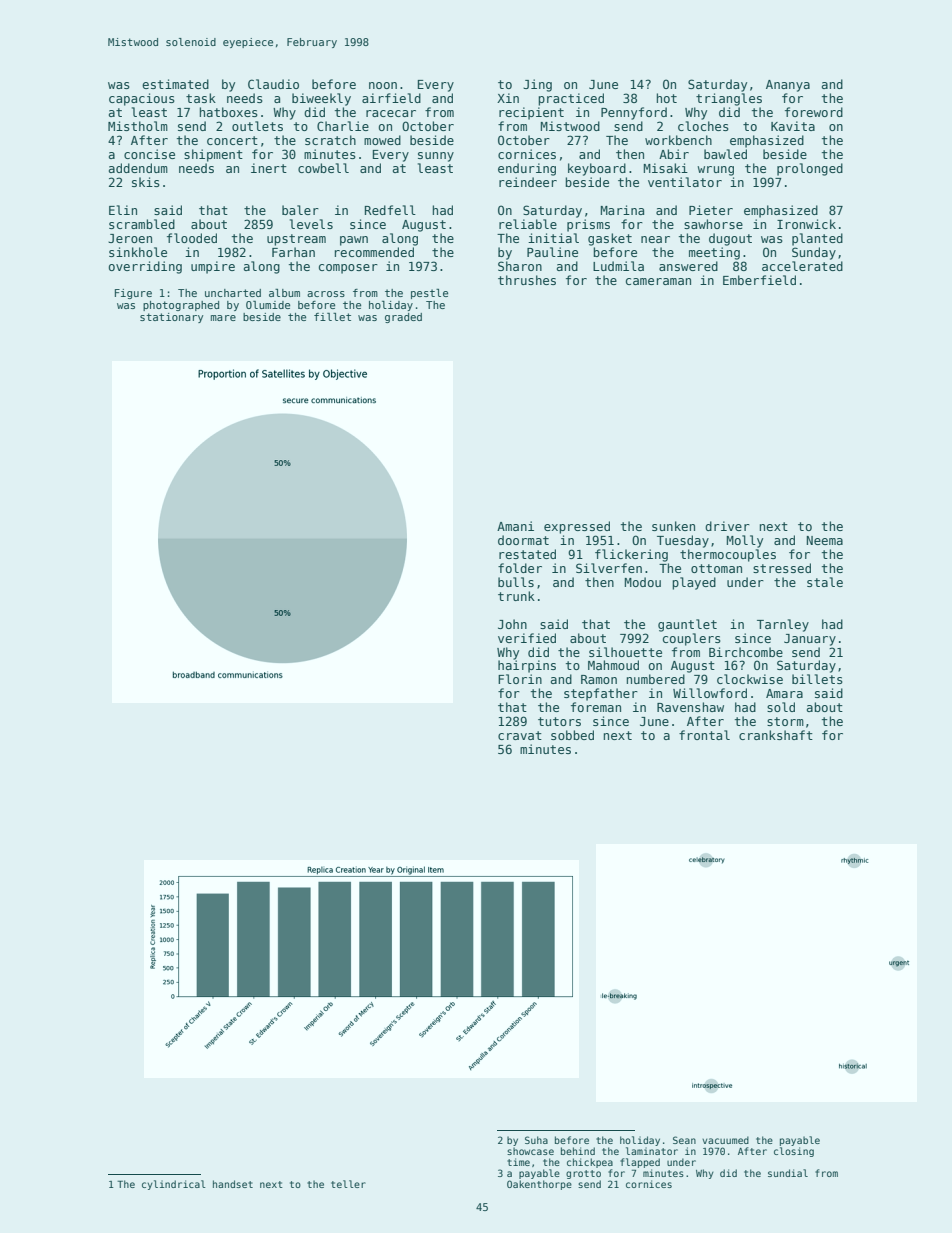 This screenshot has height=1233, width=952. What do you see at coordinates (175, 84) in the screenshot?
I see `estimated` at bounding box center [175, 84].
